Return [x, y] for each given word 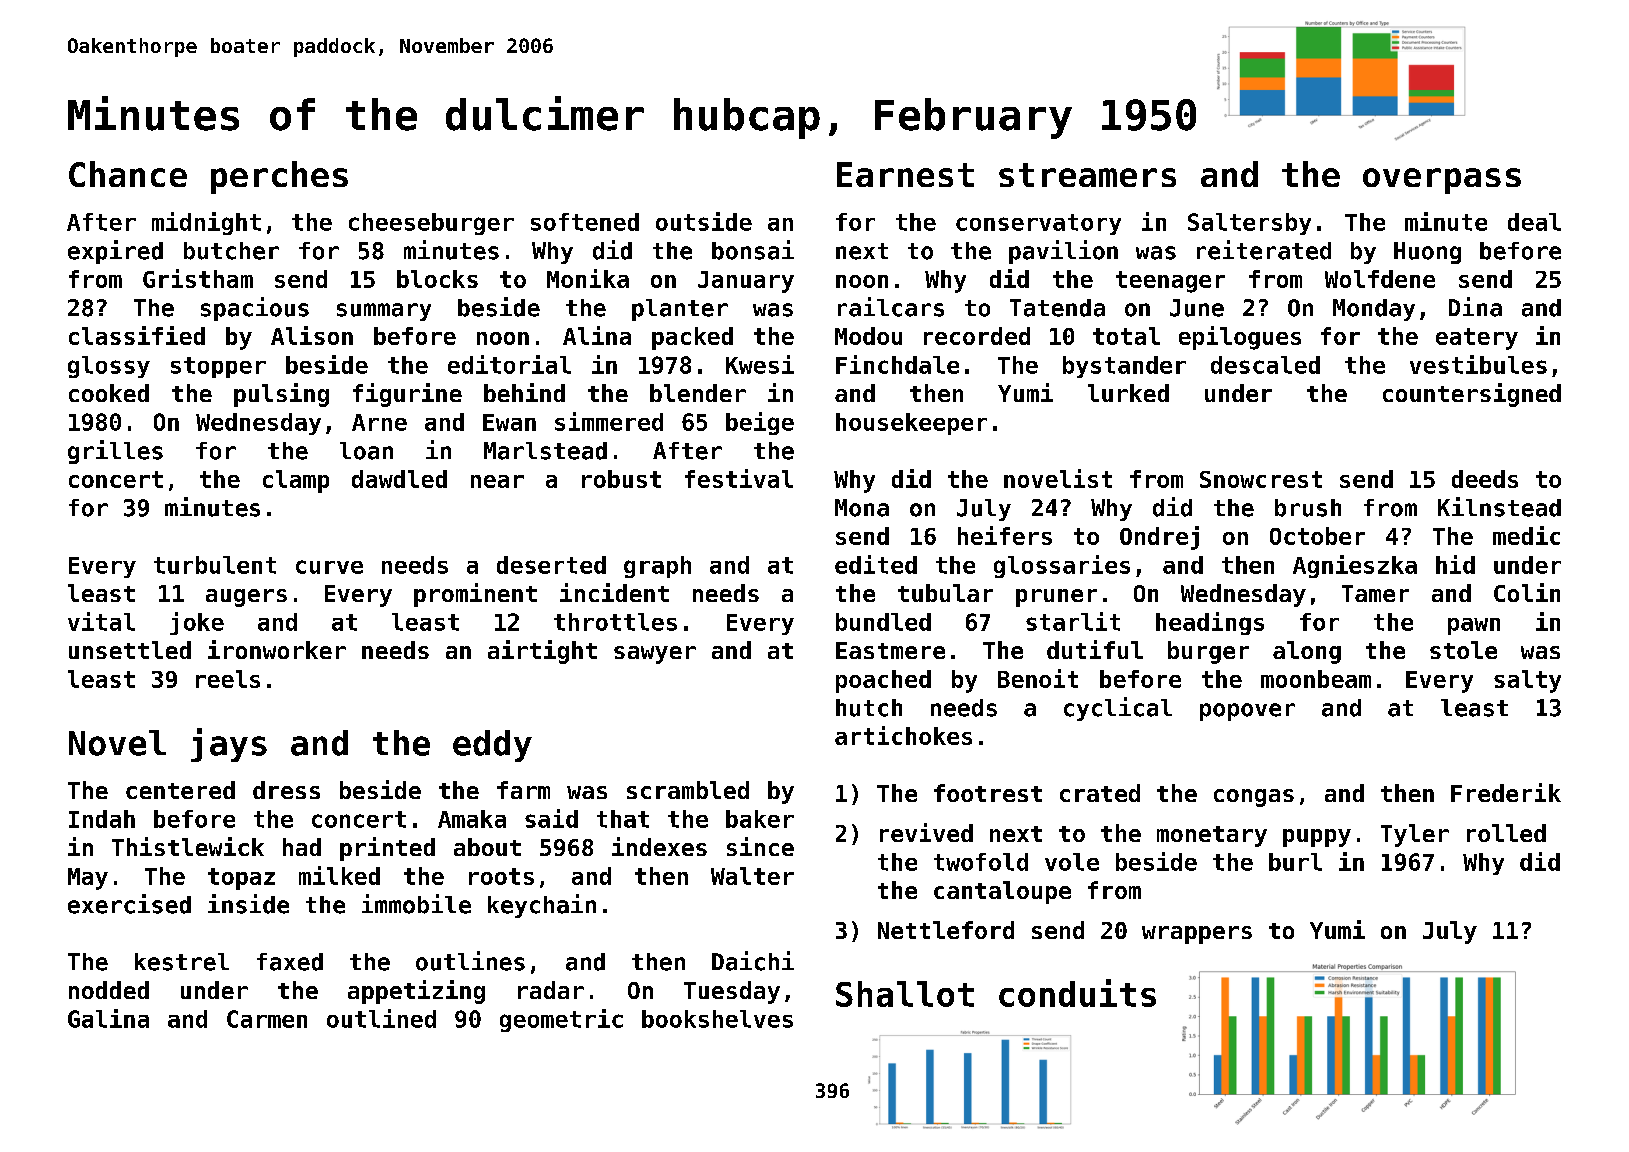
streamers [1087, 175]
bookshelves [717, 1019]
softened [585, 222]
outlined [381, 1018]
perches [279, 177]
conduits [1077, 993]
